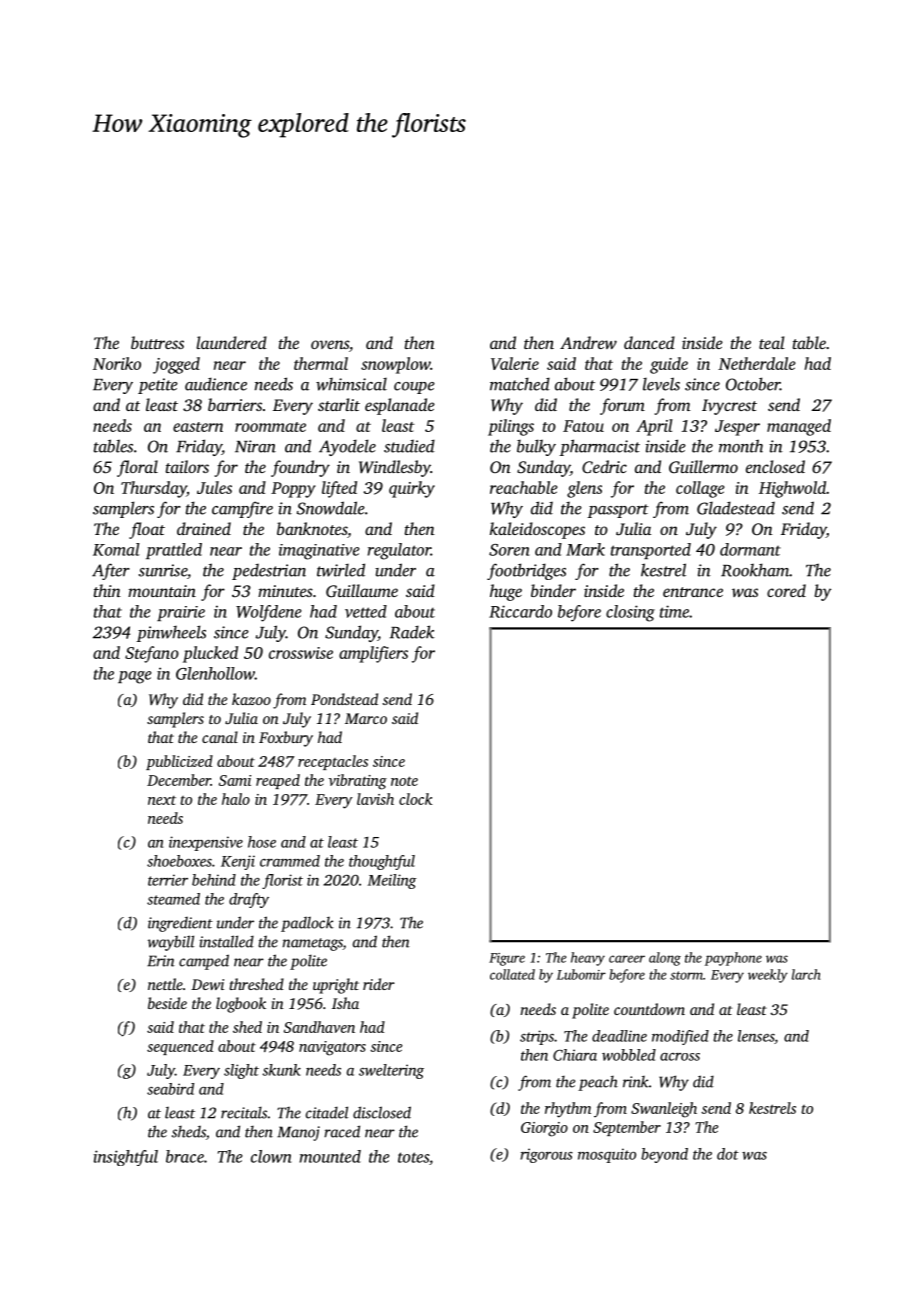 Image resolution: width=924 pixels, height=1311 pixels. What do you see at coordinates (630, 613) in the screenshot?
I see `closing` at bounding box center [630, 613].
